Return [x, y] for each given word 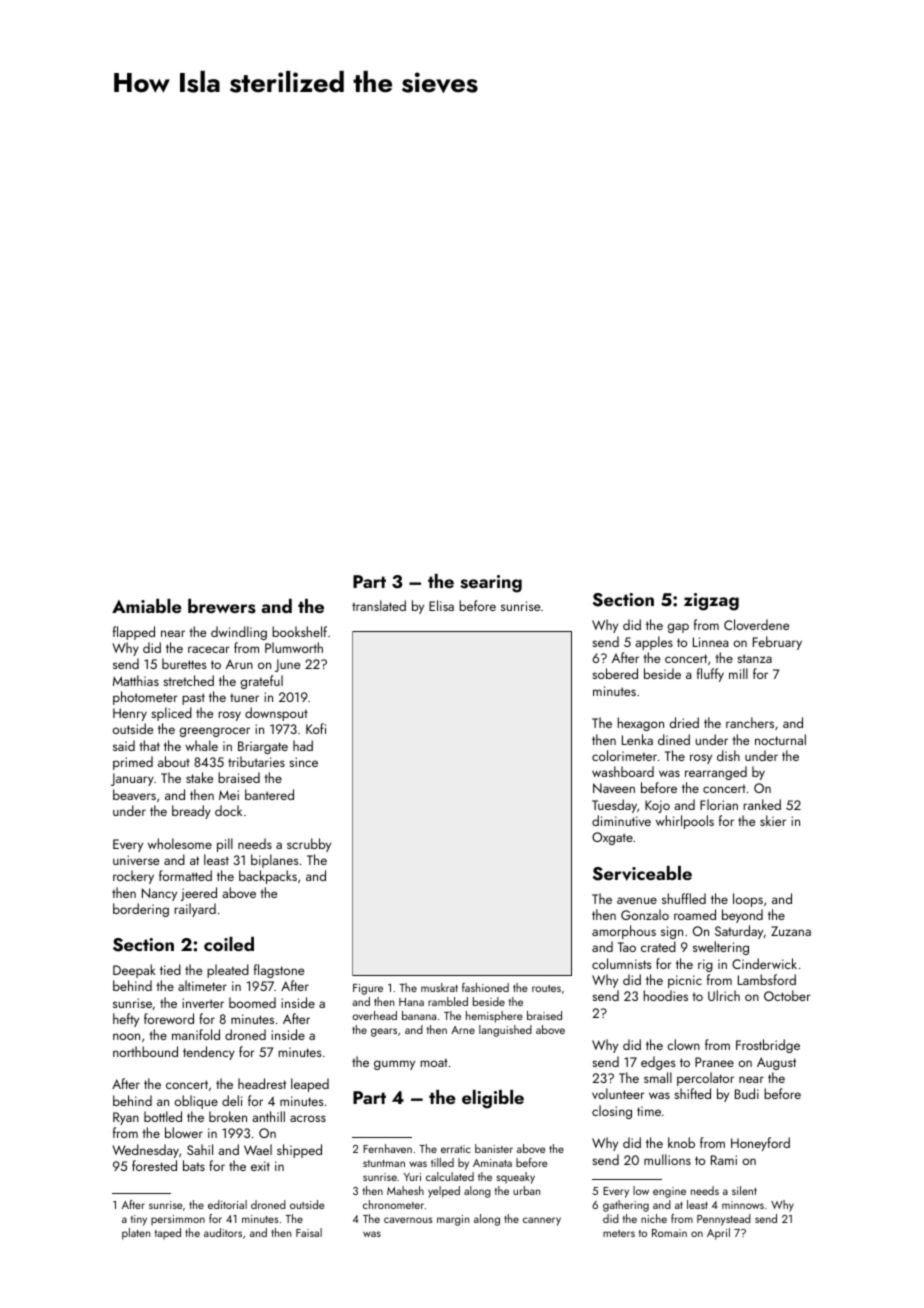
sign [672, 932]
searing [491, 584]
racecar [209, 649]
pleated [228, 971]
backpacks [268, 877]
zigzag [711, 602]
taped [168, 1234]
